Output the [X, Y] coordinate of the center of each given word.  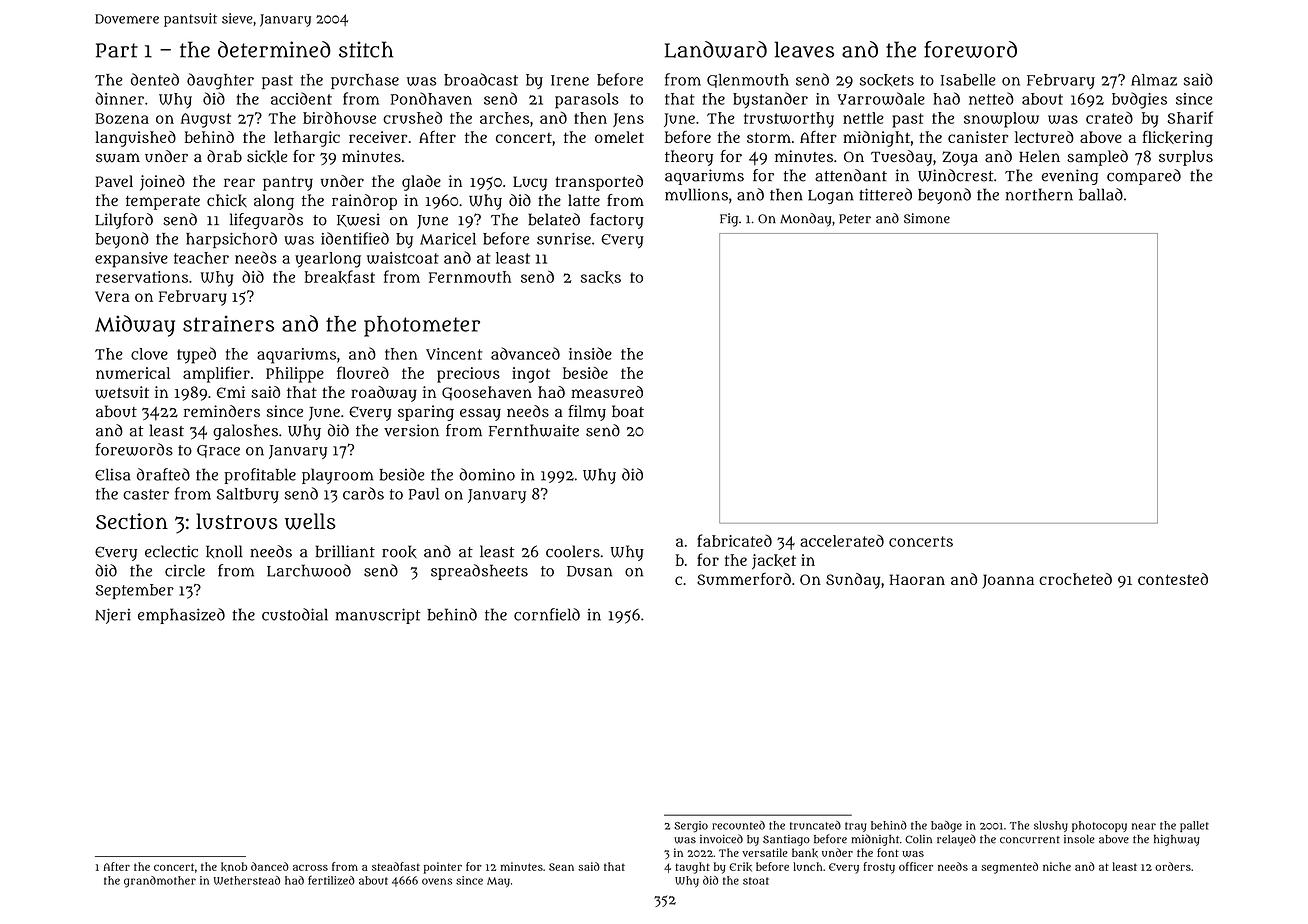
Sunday [853, 581]
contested [1173, 579]
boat [628, 411]
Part [117, 50]
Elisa [112, 474]
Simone [927, 218]
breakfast [340, 277]
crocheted [1075, 579]
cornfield [547, 614]
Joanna [1008, 581]
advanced [525, 353]
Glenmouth [748, 81]
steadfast [396, 866]
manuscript [378, 616]
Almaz [1154, 80]
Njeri [113, 616]
